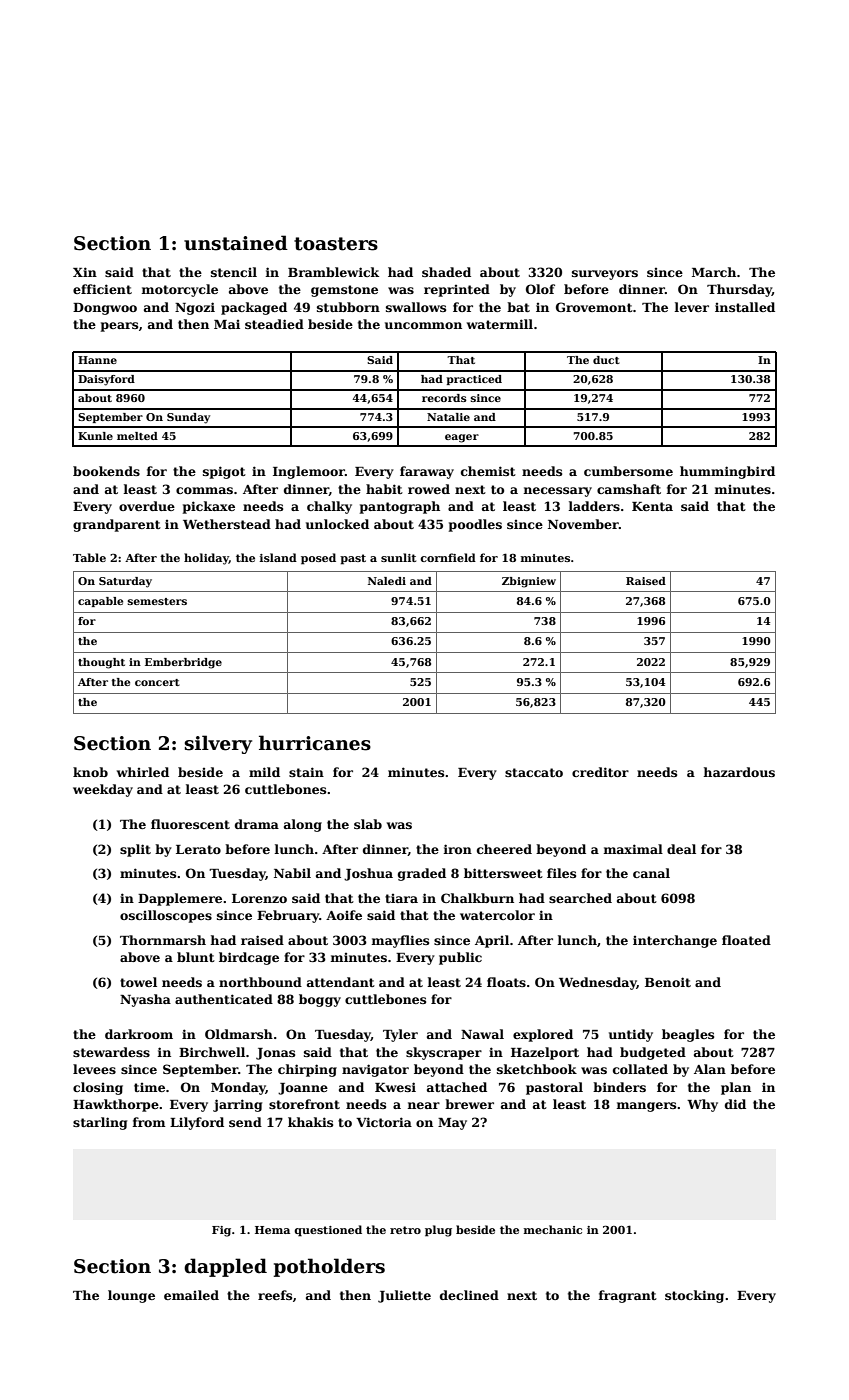  What do you see at coordinates (336, 244) in the screenshot?
I see `toasters` at bounding box center [336, 244].
